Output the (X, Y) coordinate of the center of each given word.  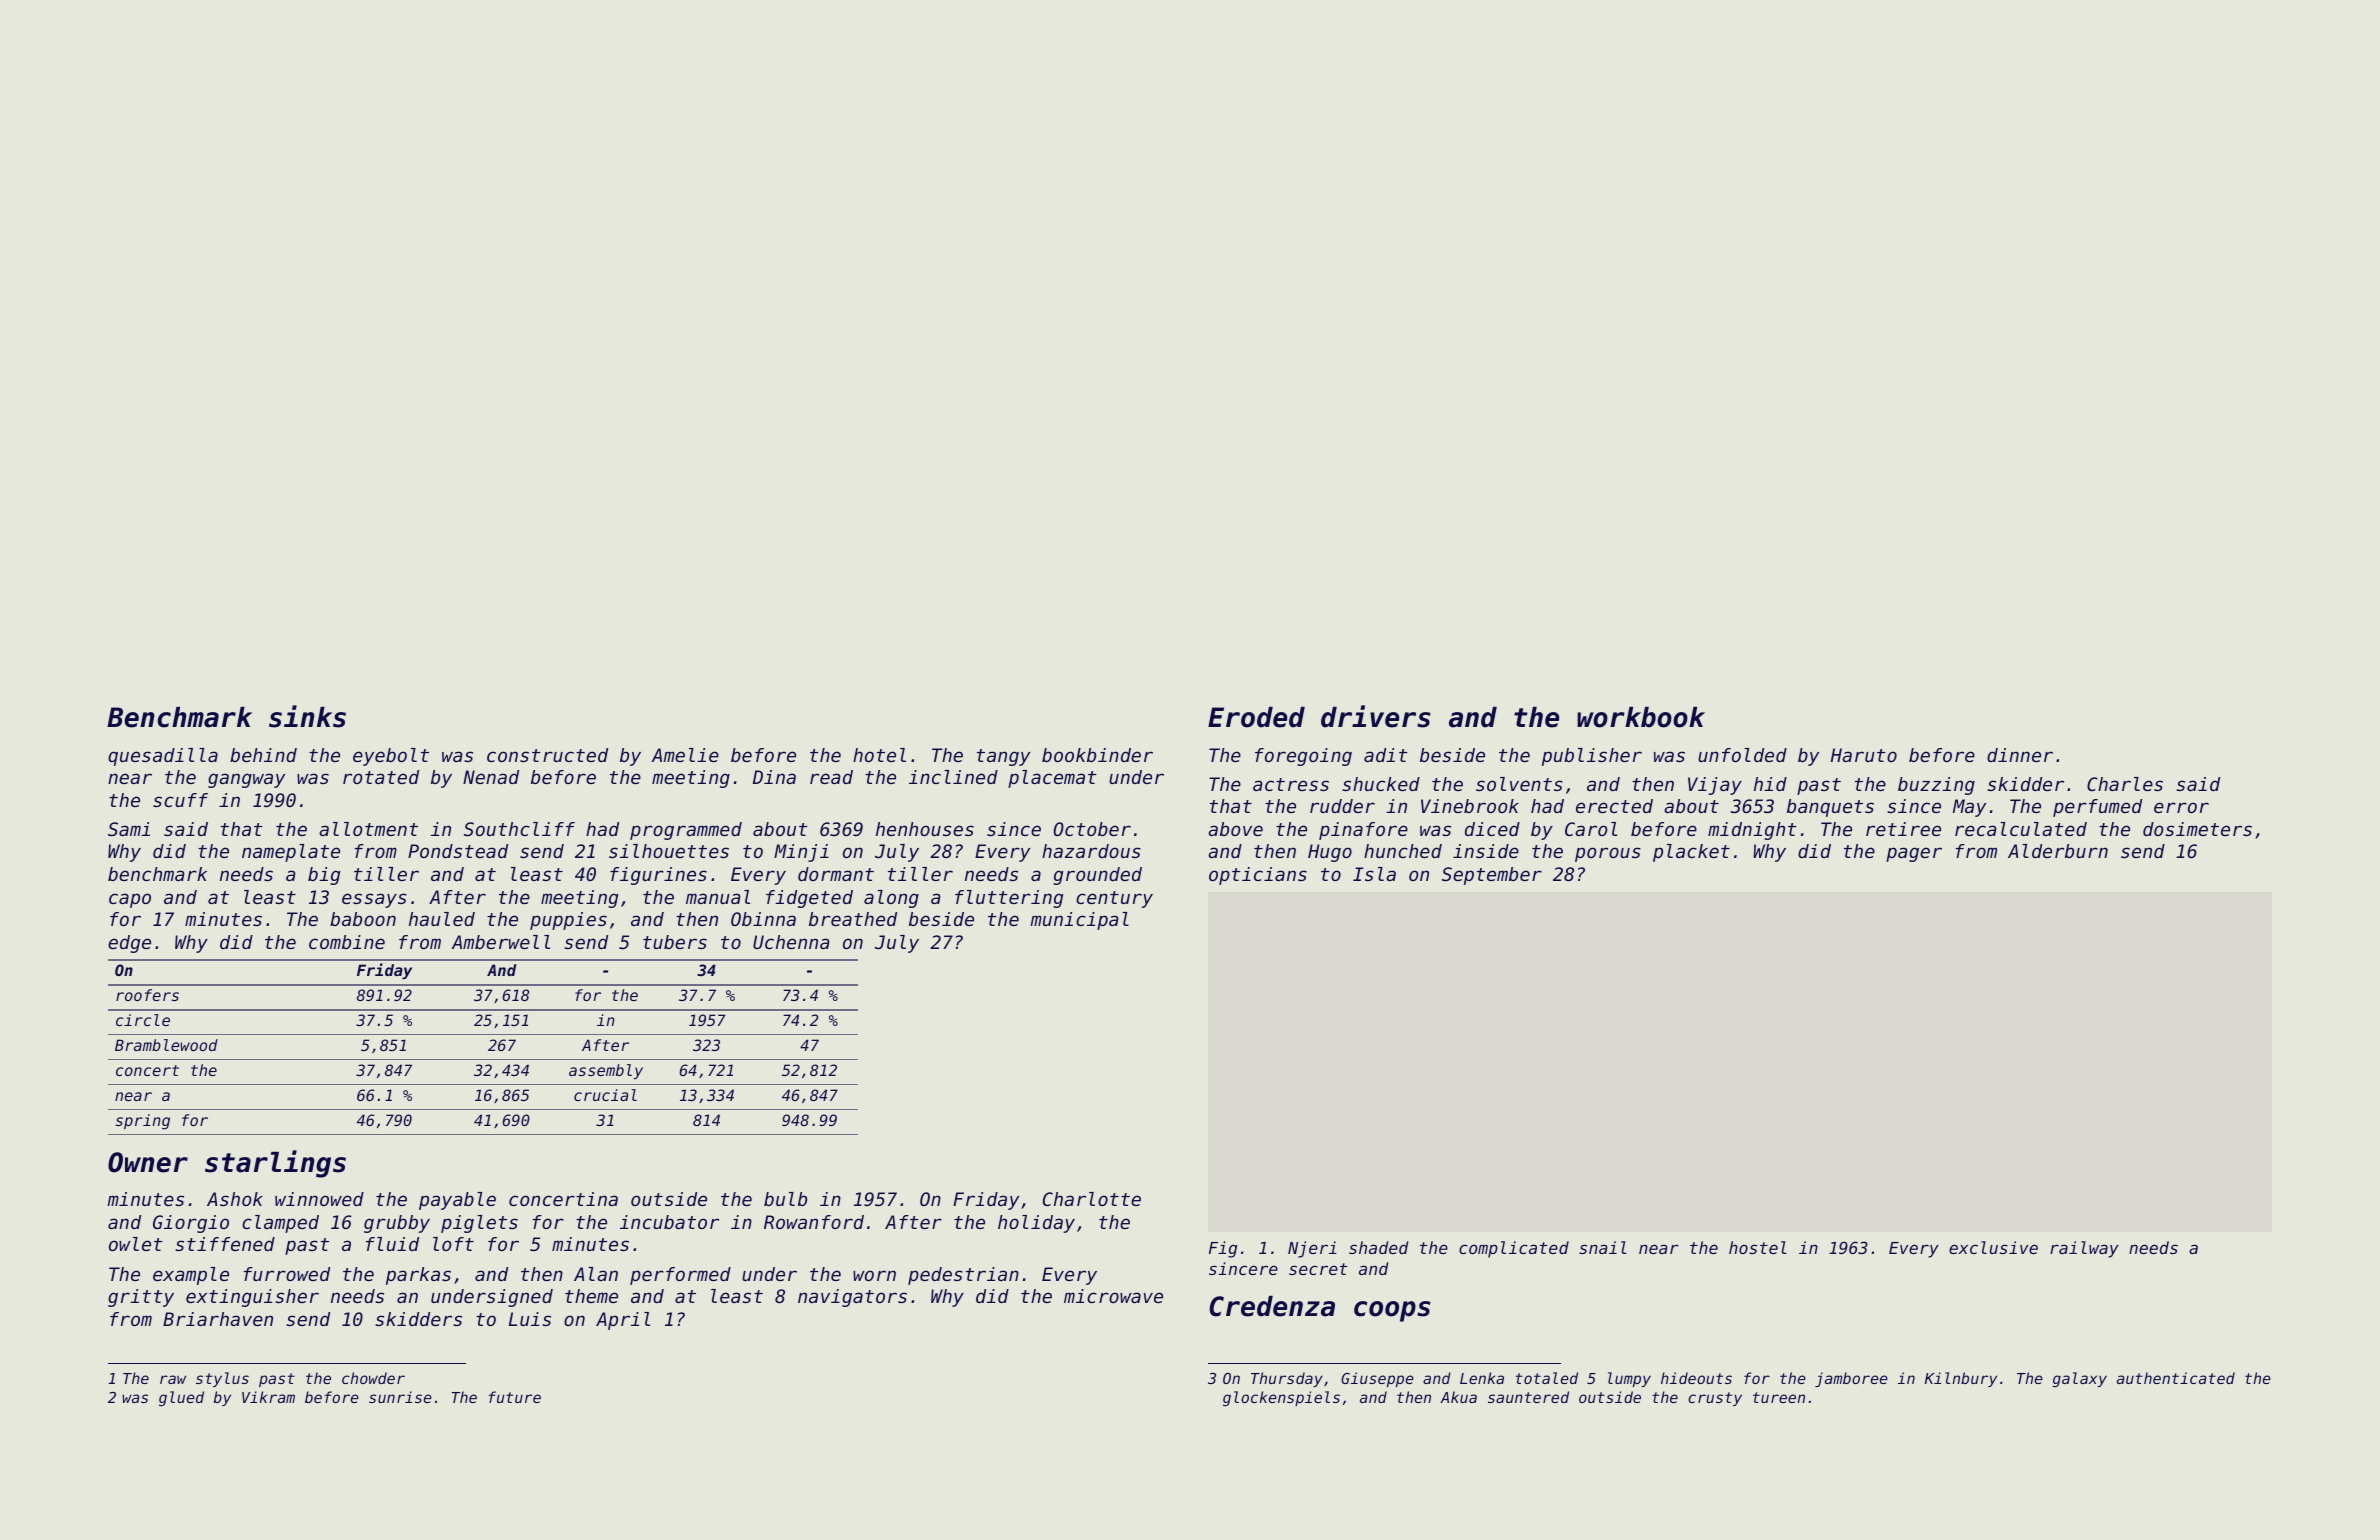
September (1492, 876)
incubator (669, 1222)
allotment (368, 829)
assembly (606, 1071)
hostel (1758, 1247)
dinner (2020, 755)
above (1235, 829)
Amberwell (501, 942)
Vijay (1715, 786)
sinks (307, 716)
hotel (879, 755)
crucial (605, 1095)
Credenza (1272, 1306)
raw (173, 1379)
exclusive (1993, 1247)
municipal (1079, 921)
